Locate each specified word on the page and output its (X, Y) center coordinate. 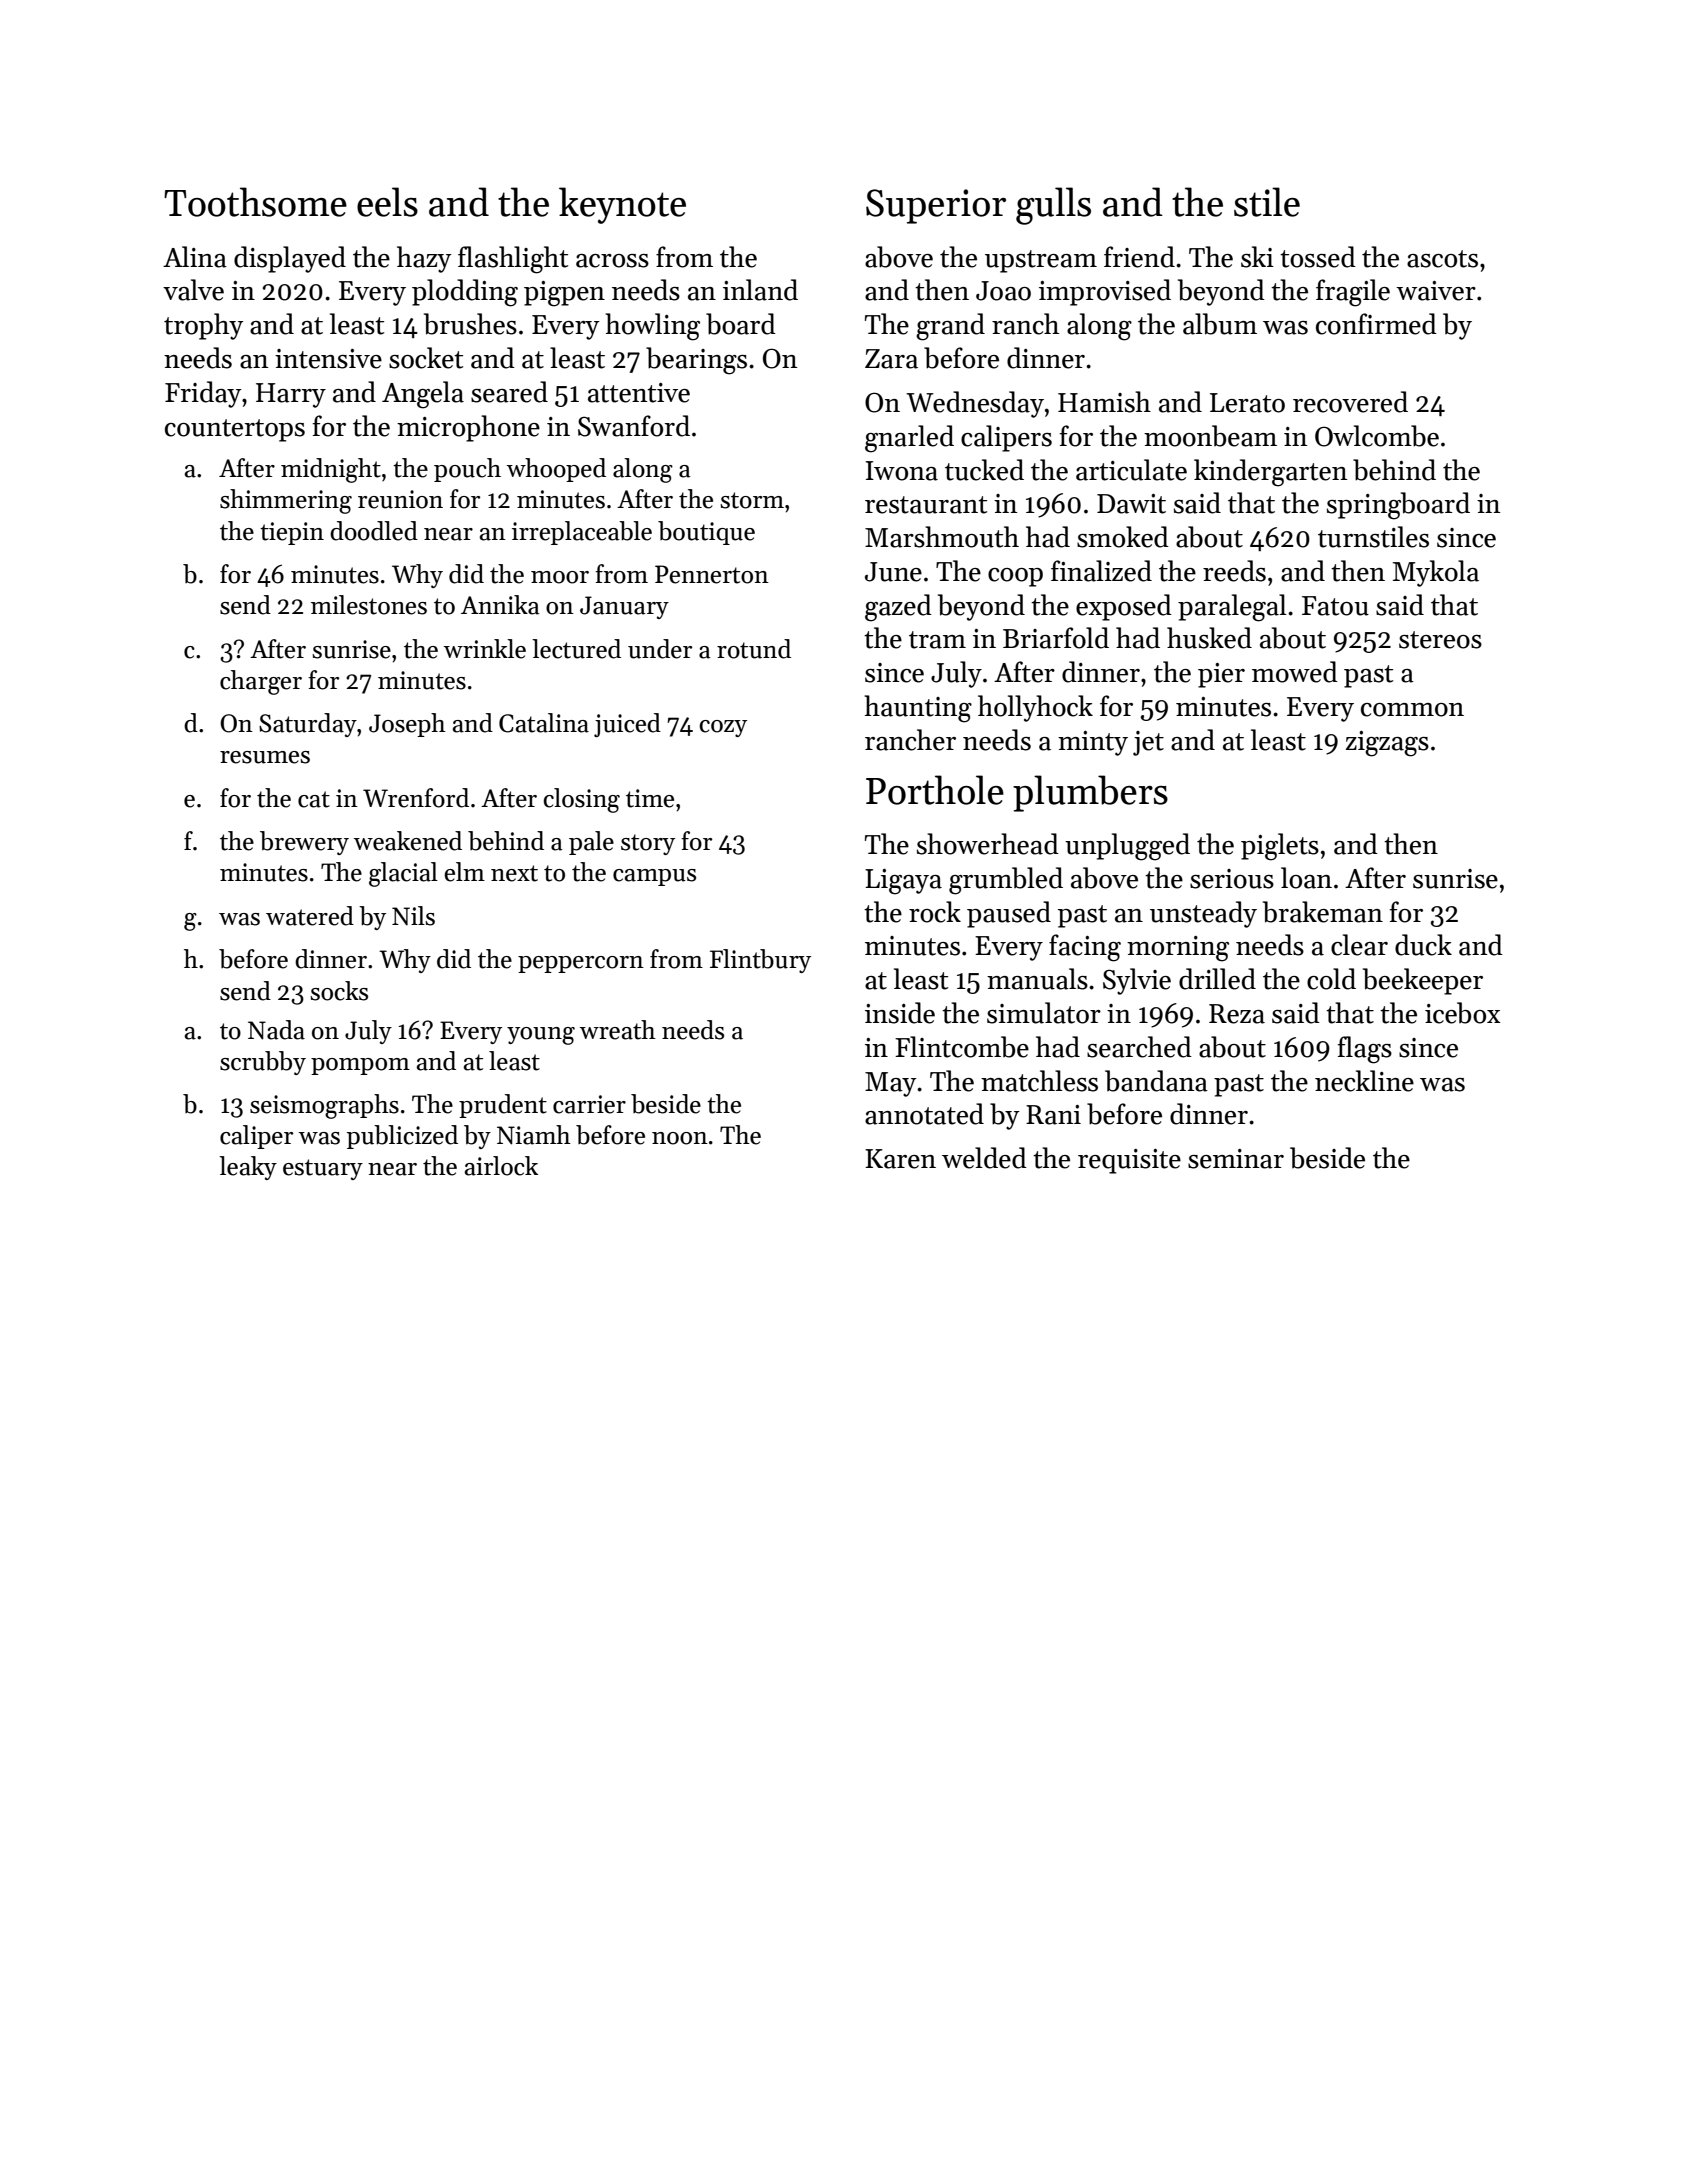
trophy (204, 326)
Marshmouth (942, 537)
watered (310, 916)
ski (1257, 257)
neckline (1364, 1081)
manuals (1037, 979)
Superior (936, 206)
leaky (248, 1168)
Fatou (1335, 606)
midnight (331, 470)
